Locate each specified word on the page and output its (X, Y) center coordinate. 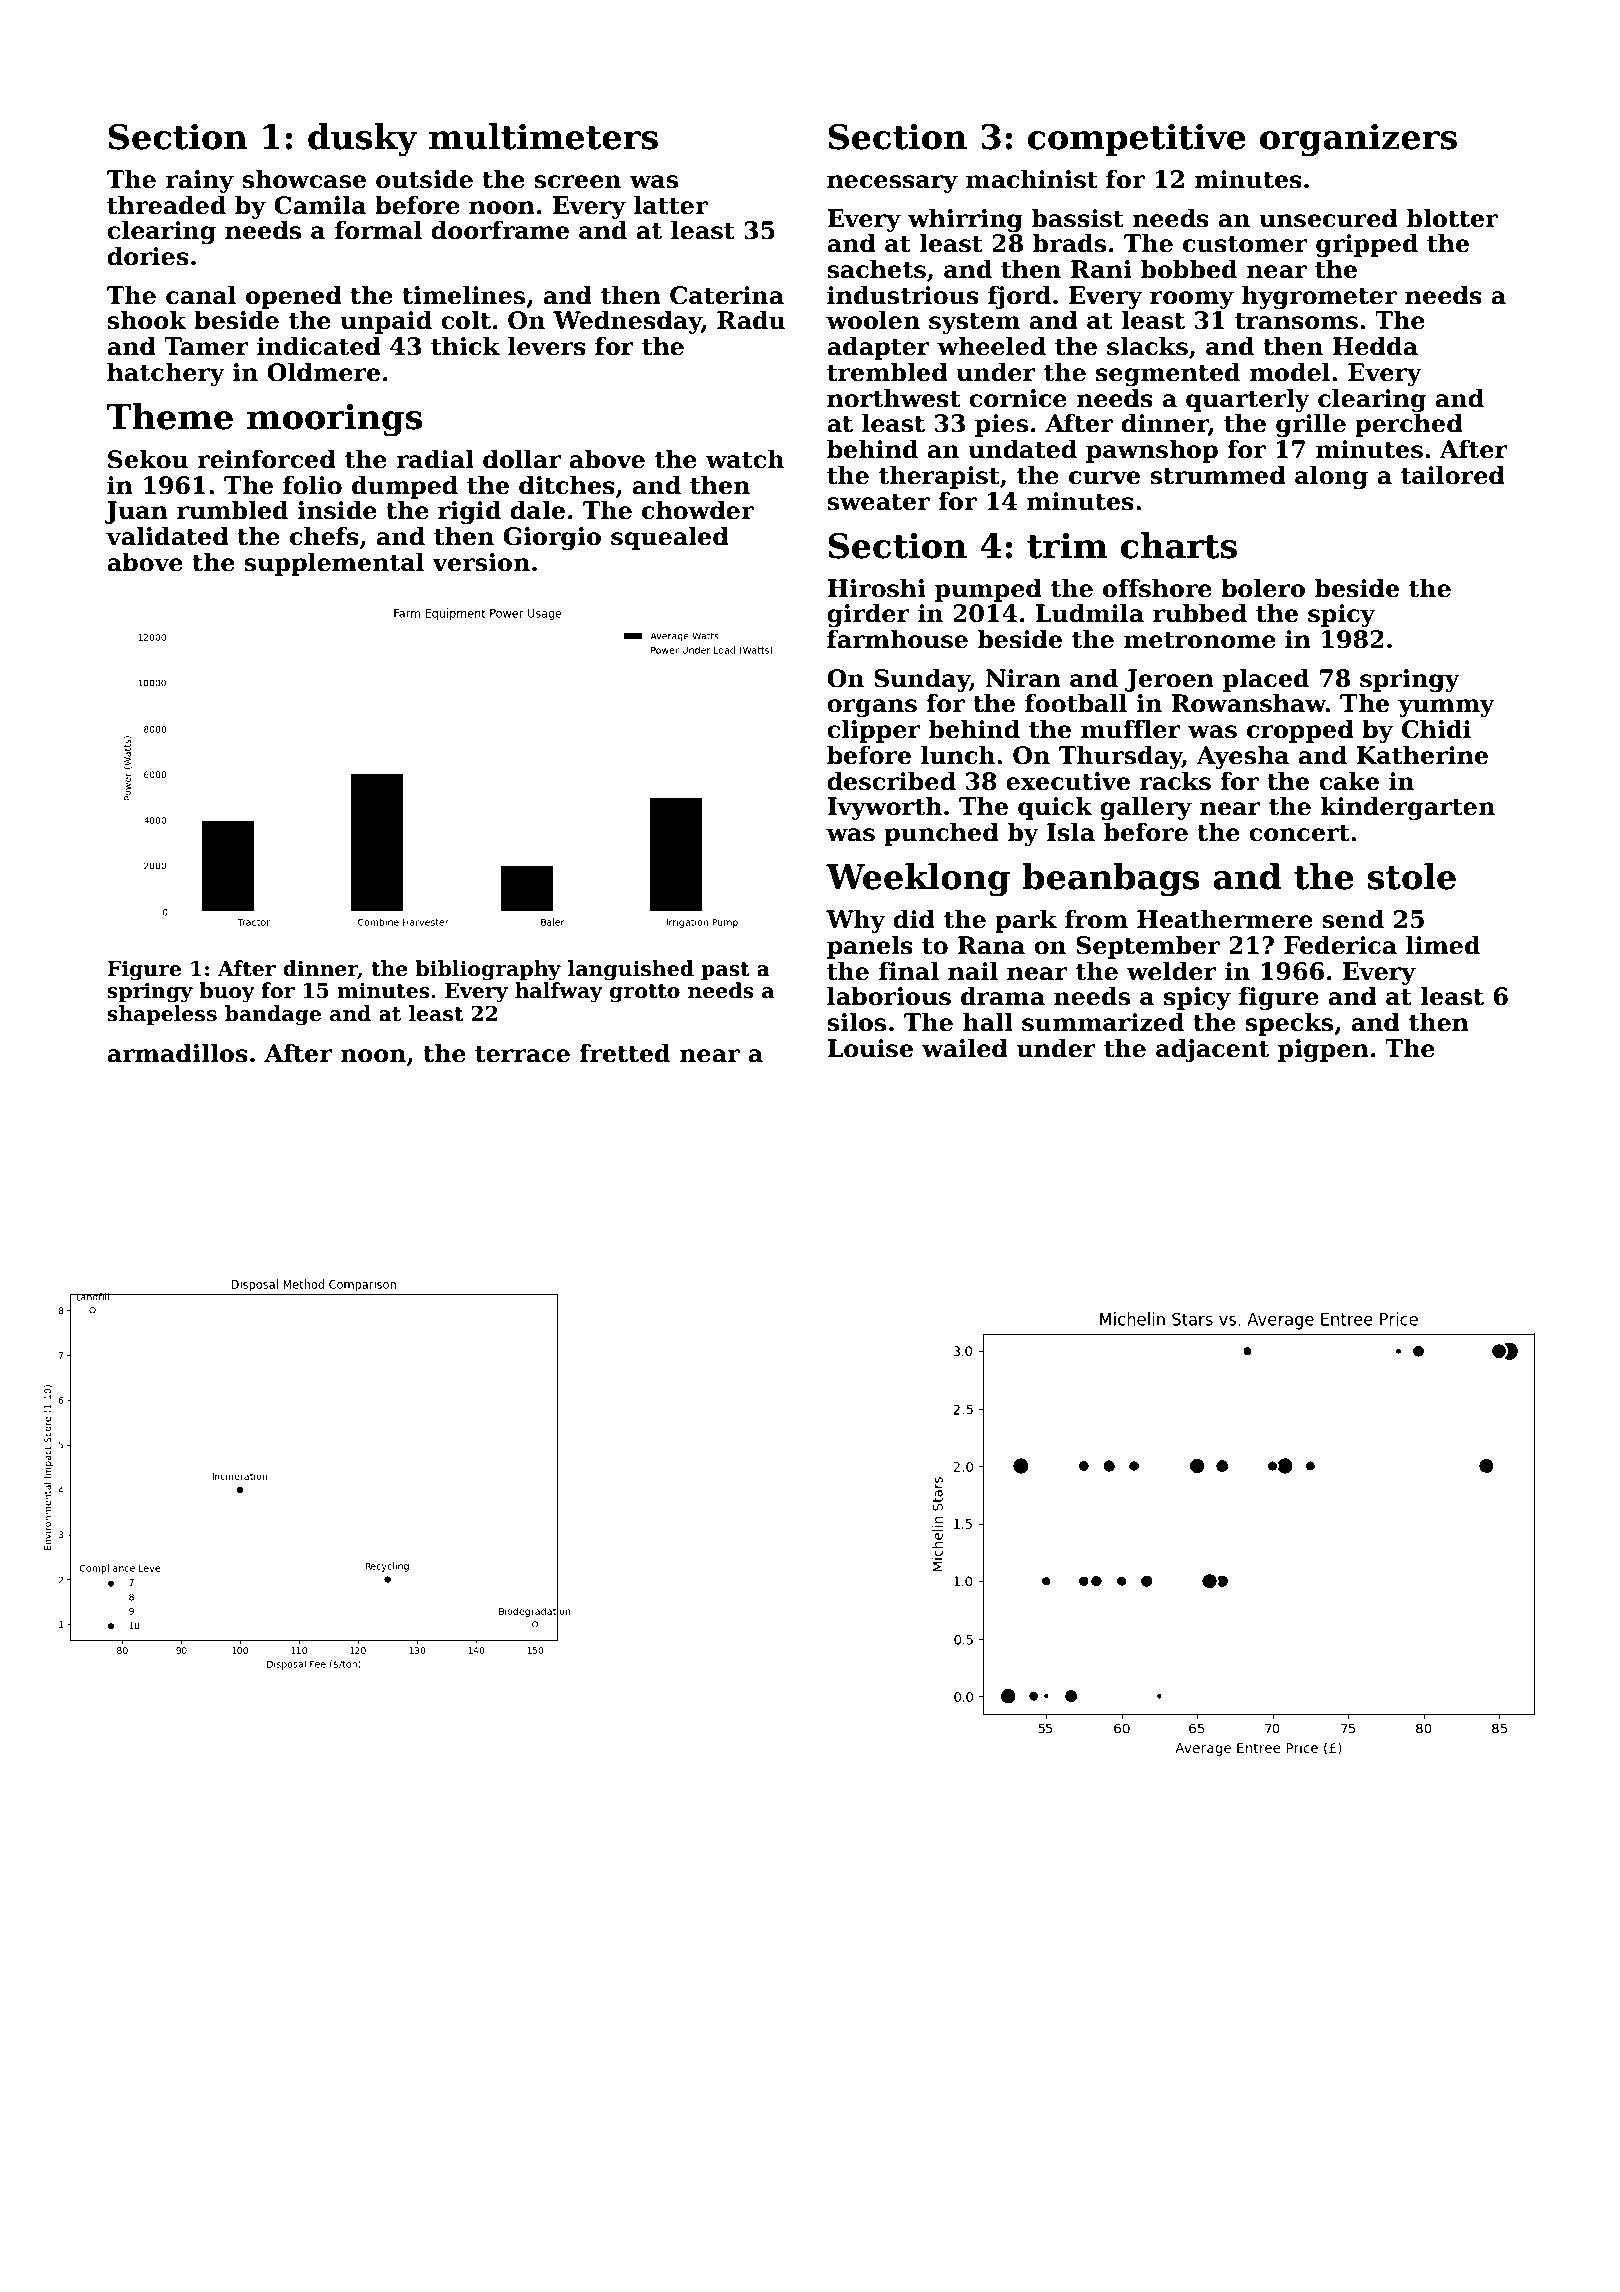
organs (872, 708)
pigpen (1323, 1050)
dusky (363, 140)
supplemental (334, 564)
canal (201, 295)
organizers (1358, 140)
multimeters (543, 136)
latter (671, 205)
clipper (873, 731)
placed (1266, 680)
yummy (1446, 708)
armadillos (177, 1053)
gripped (1367, 245)
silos (856, 1022)
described (891, 781)
